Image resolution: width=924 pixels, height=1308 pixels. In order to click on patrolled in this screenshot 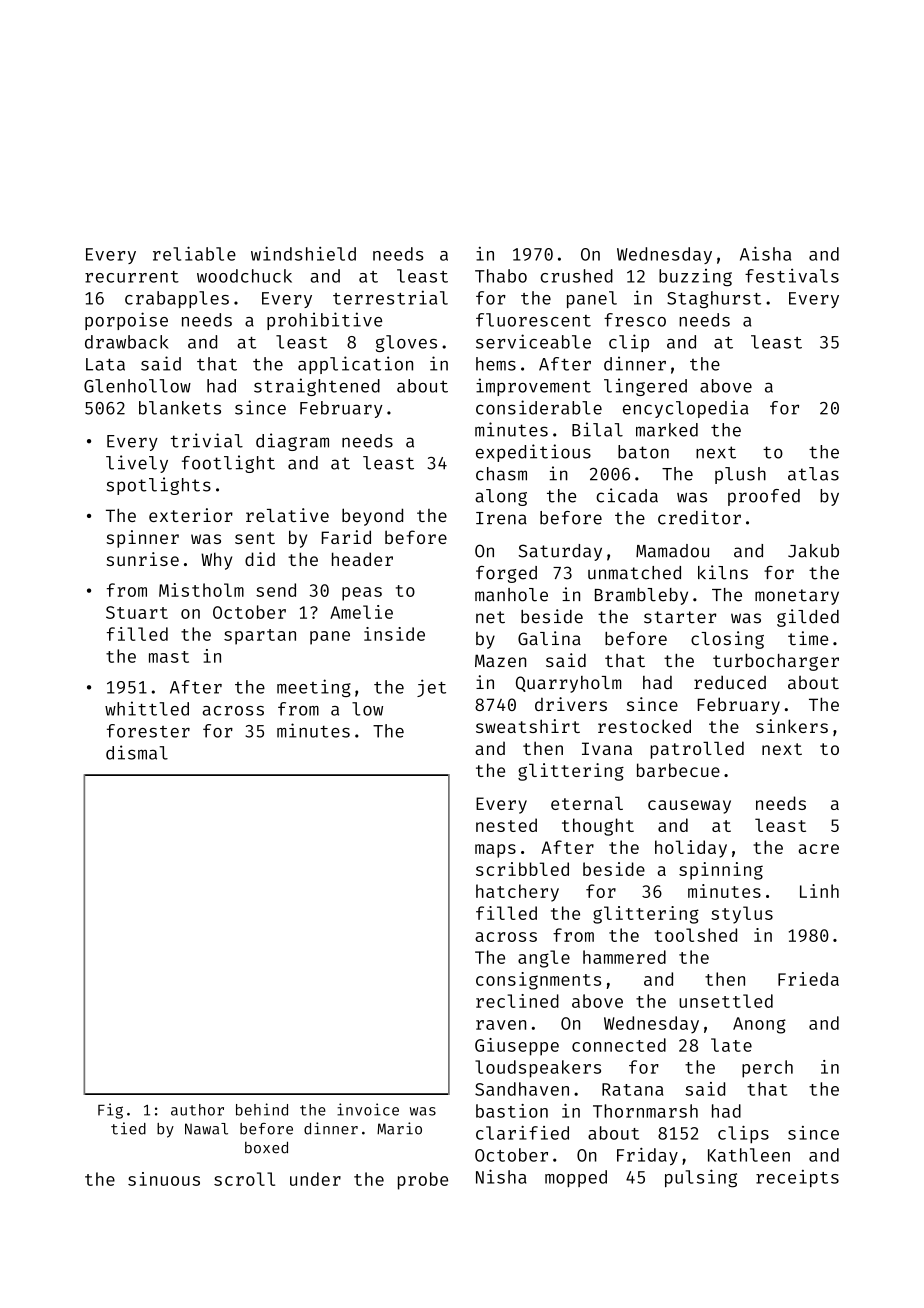, I will do `click(697, 750)`.
